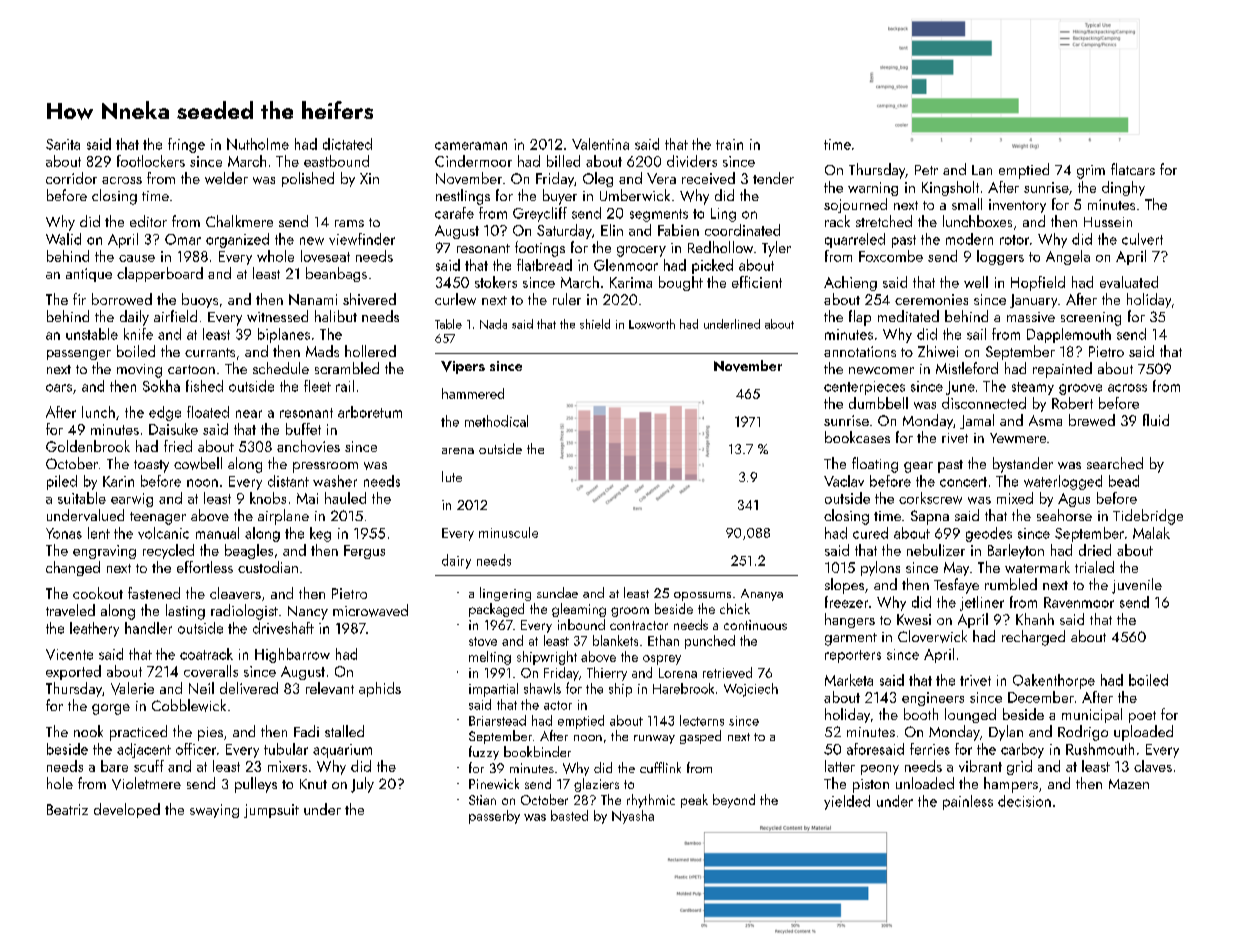  What do you see at coordinates (186, 145) in the page?
I see `fringe` at bounding box center [186, 145].
